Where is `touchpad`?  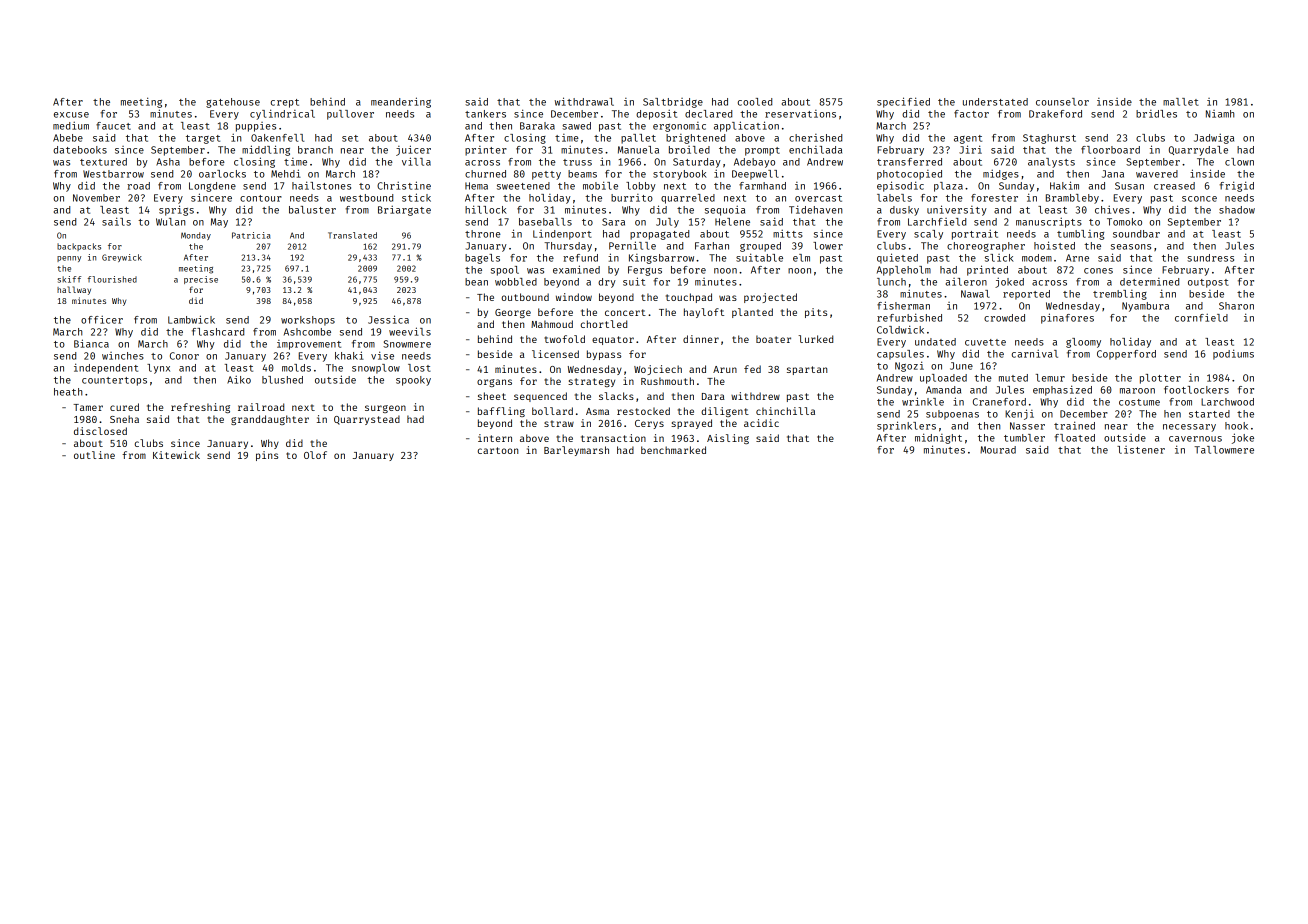 touchpad is located at coordinates (689, 298).
